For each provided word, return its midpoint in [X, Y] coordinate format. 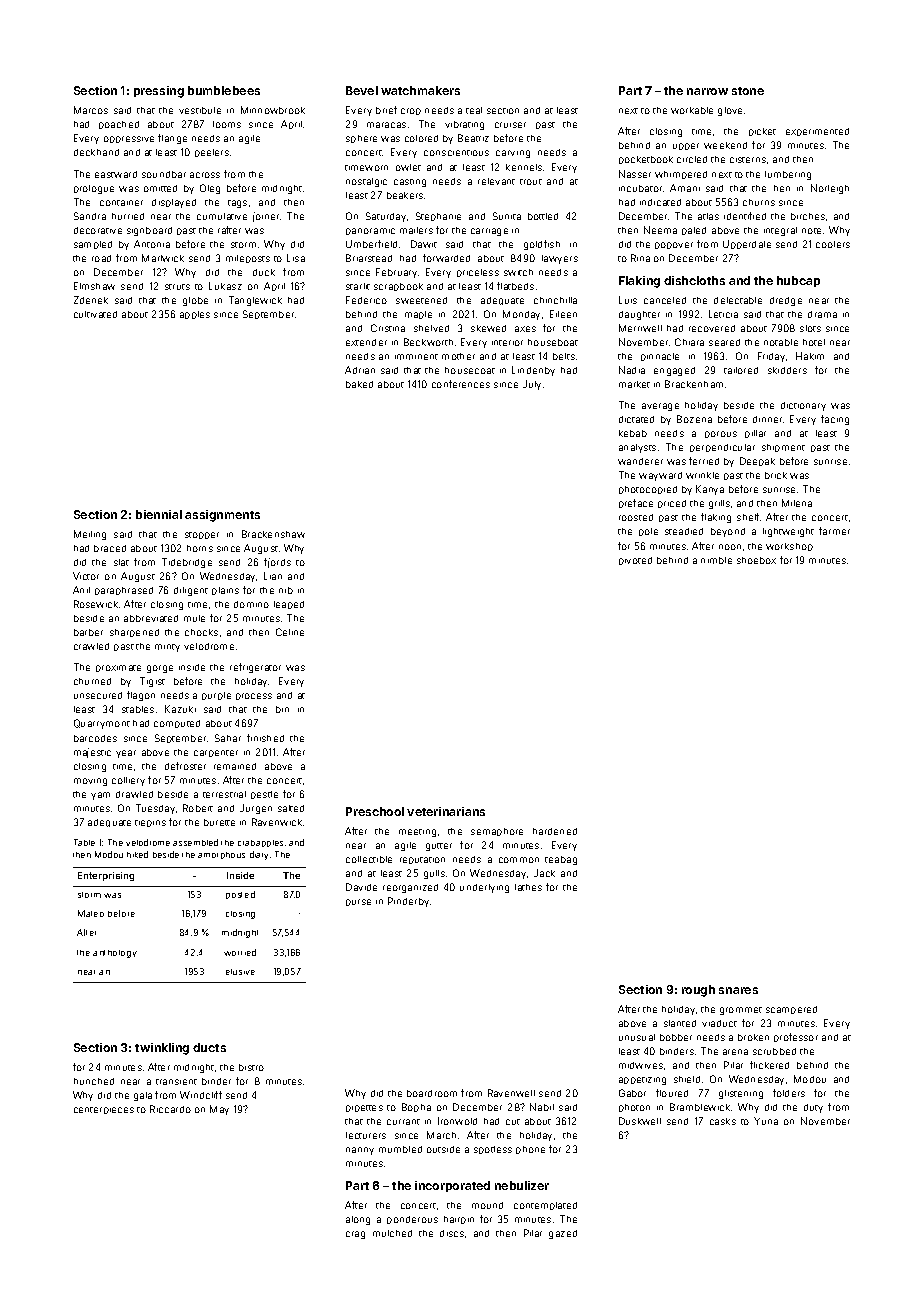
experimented [817, 132]
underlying [484, 888]
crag [355, 1235]
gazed [563, 1234]
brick [776, 475]
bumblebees [224, 90]
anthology [115, 954]
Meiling [90, 535]
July [532, 385]
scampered [791, 1010]
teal [474, 110]
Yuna [766, 1121]
